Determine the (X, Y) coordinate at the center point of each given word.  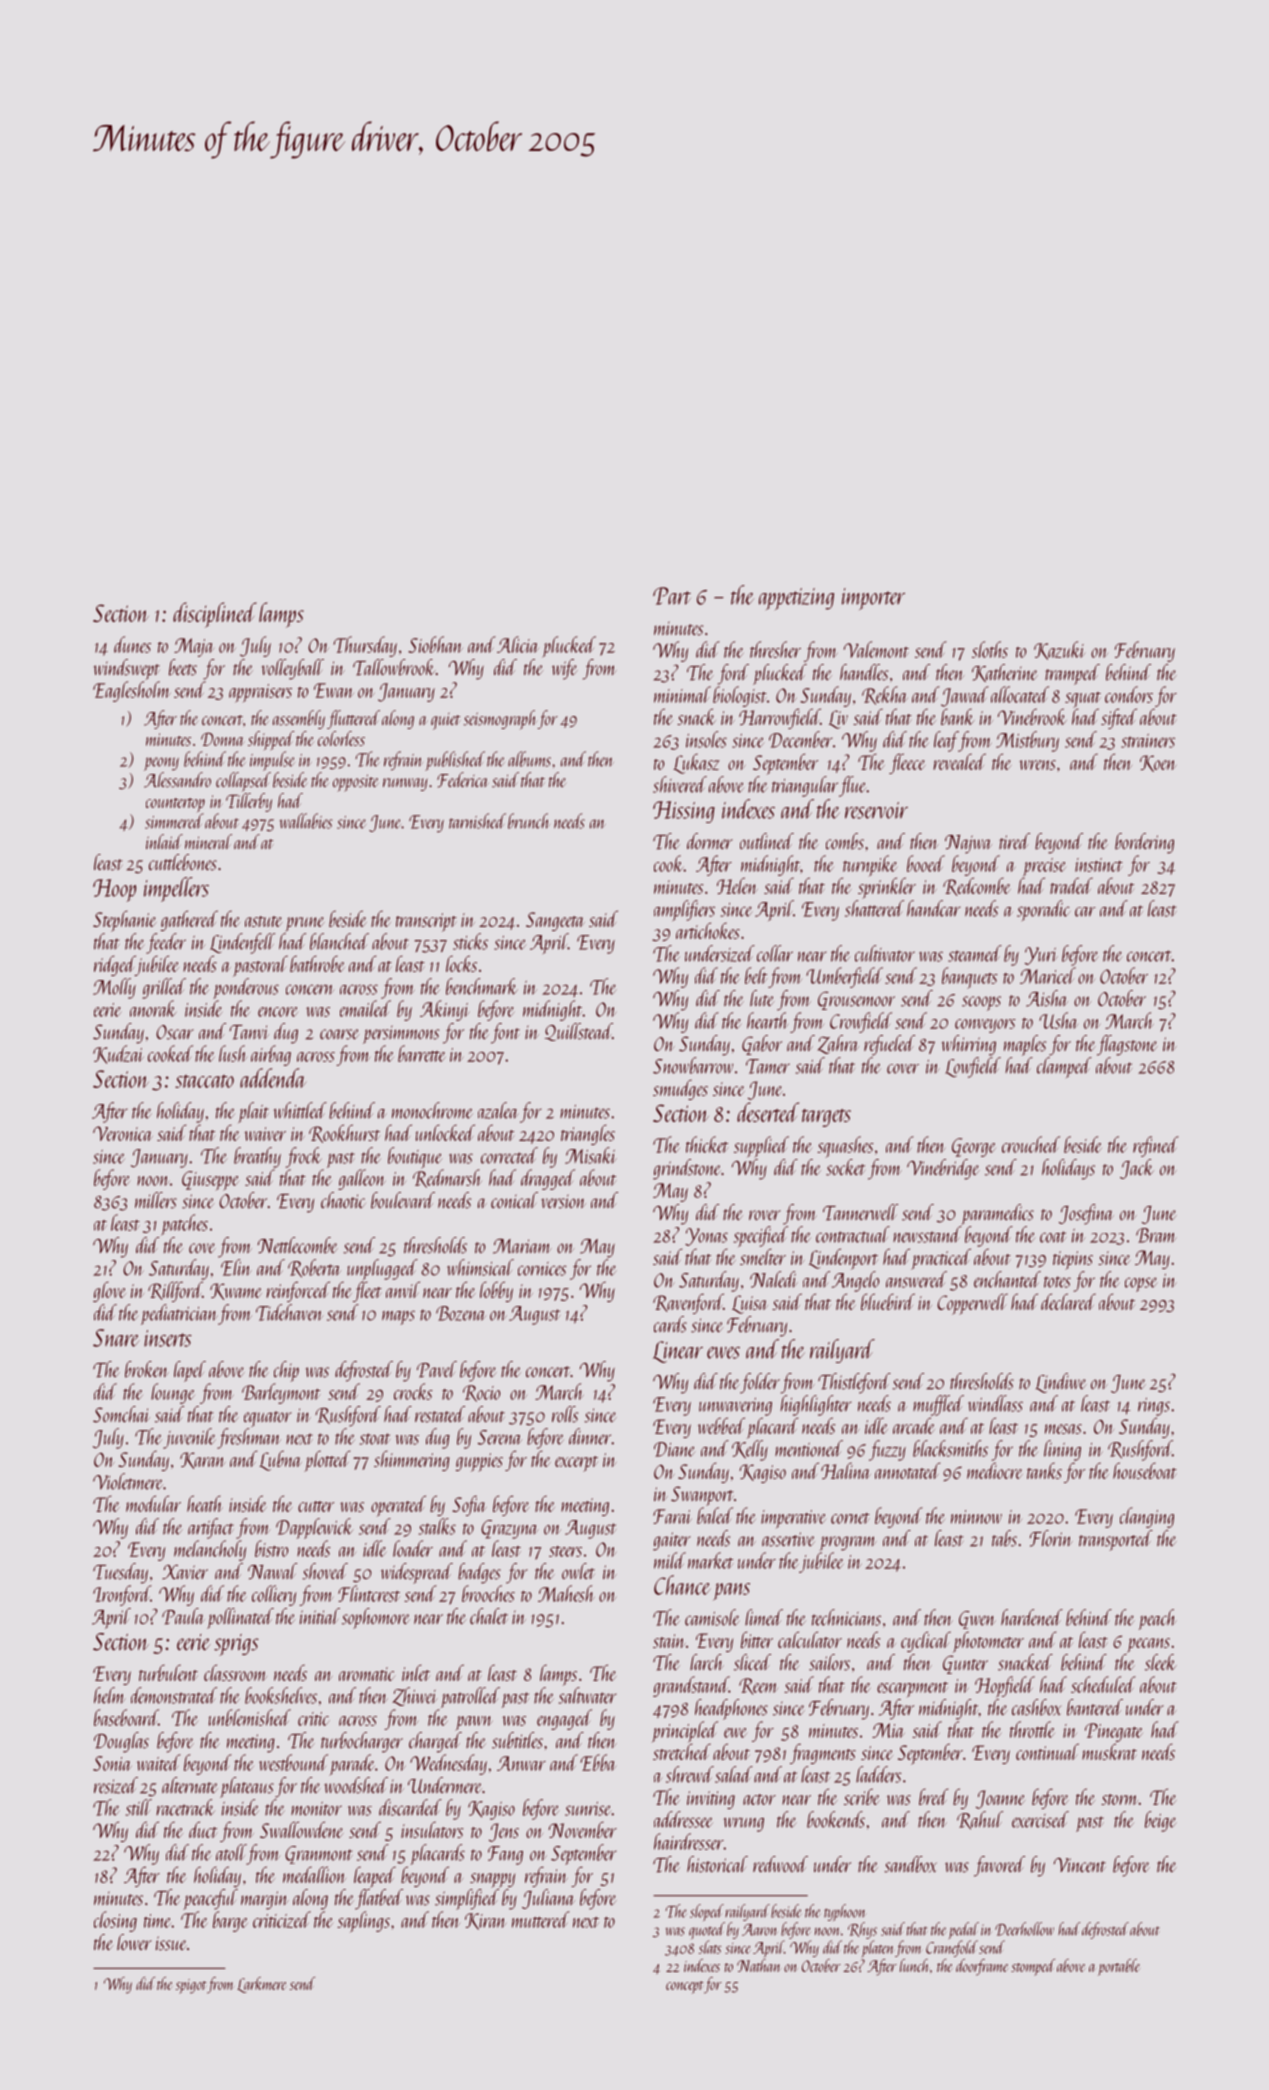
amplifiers (684, 910)
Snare (116, 1338)
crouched (1031, 1144)
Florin (1051, 1538)
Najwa (968, 844)
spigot (191, 1986)
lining (1062, 1450)
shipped (271, 741)
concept (685, 1987)
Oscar (175, 1032)
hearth (767, 1020)
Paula (183, 1616)
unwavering (735, 1407)
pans (732, 1591)
